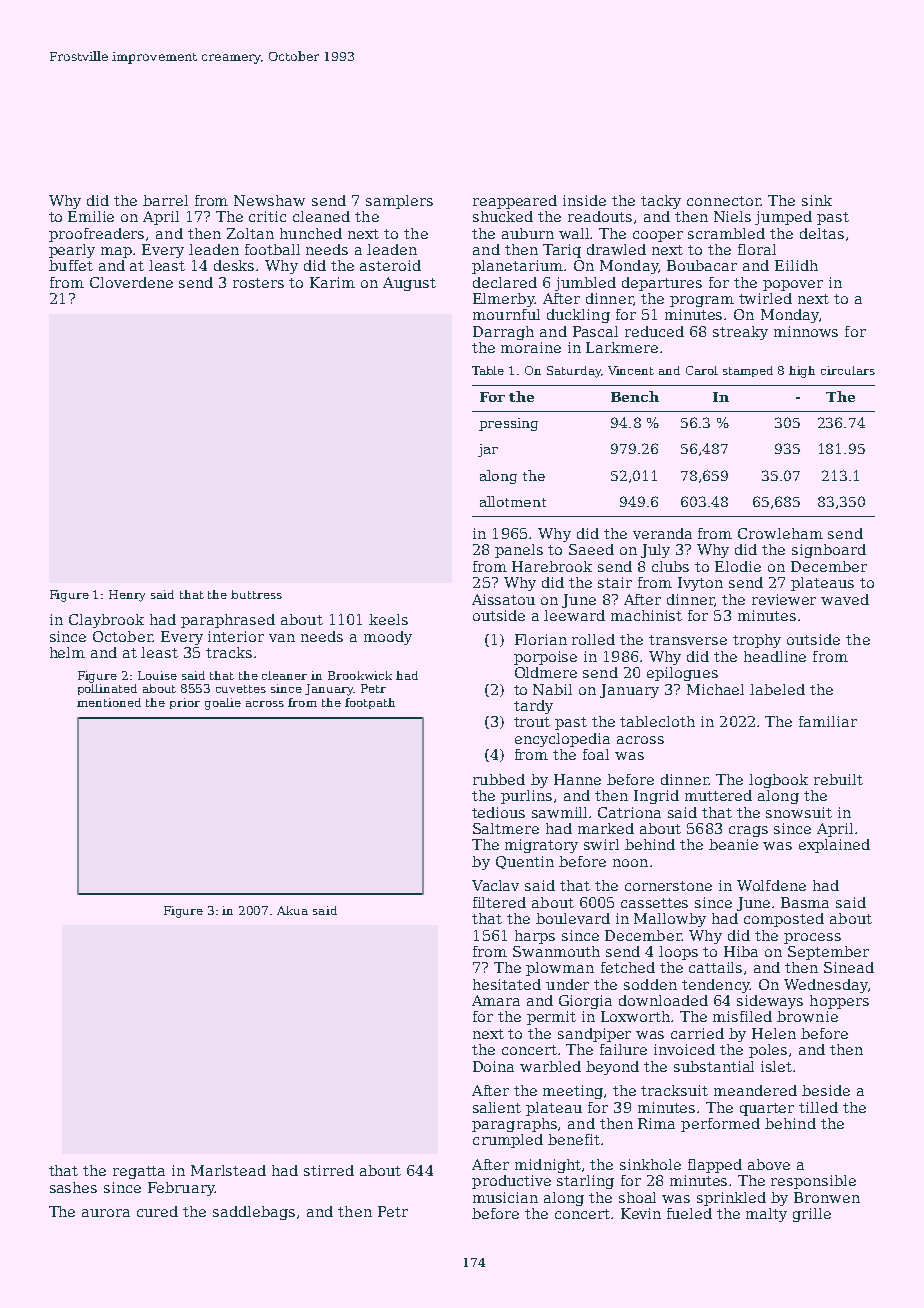 Image resolution: width=924 pixels, height=1308 pixels. Describe the element at coordinates (499, 779) in the image. I see `rubbed` at that location.
